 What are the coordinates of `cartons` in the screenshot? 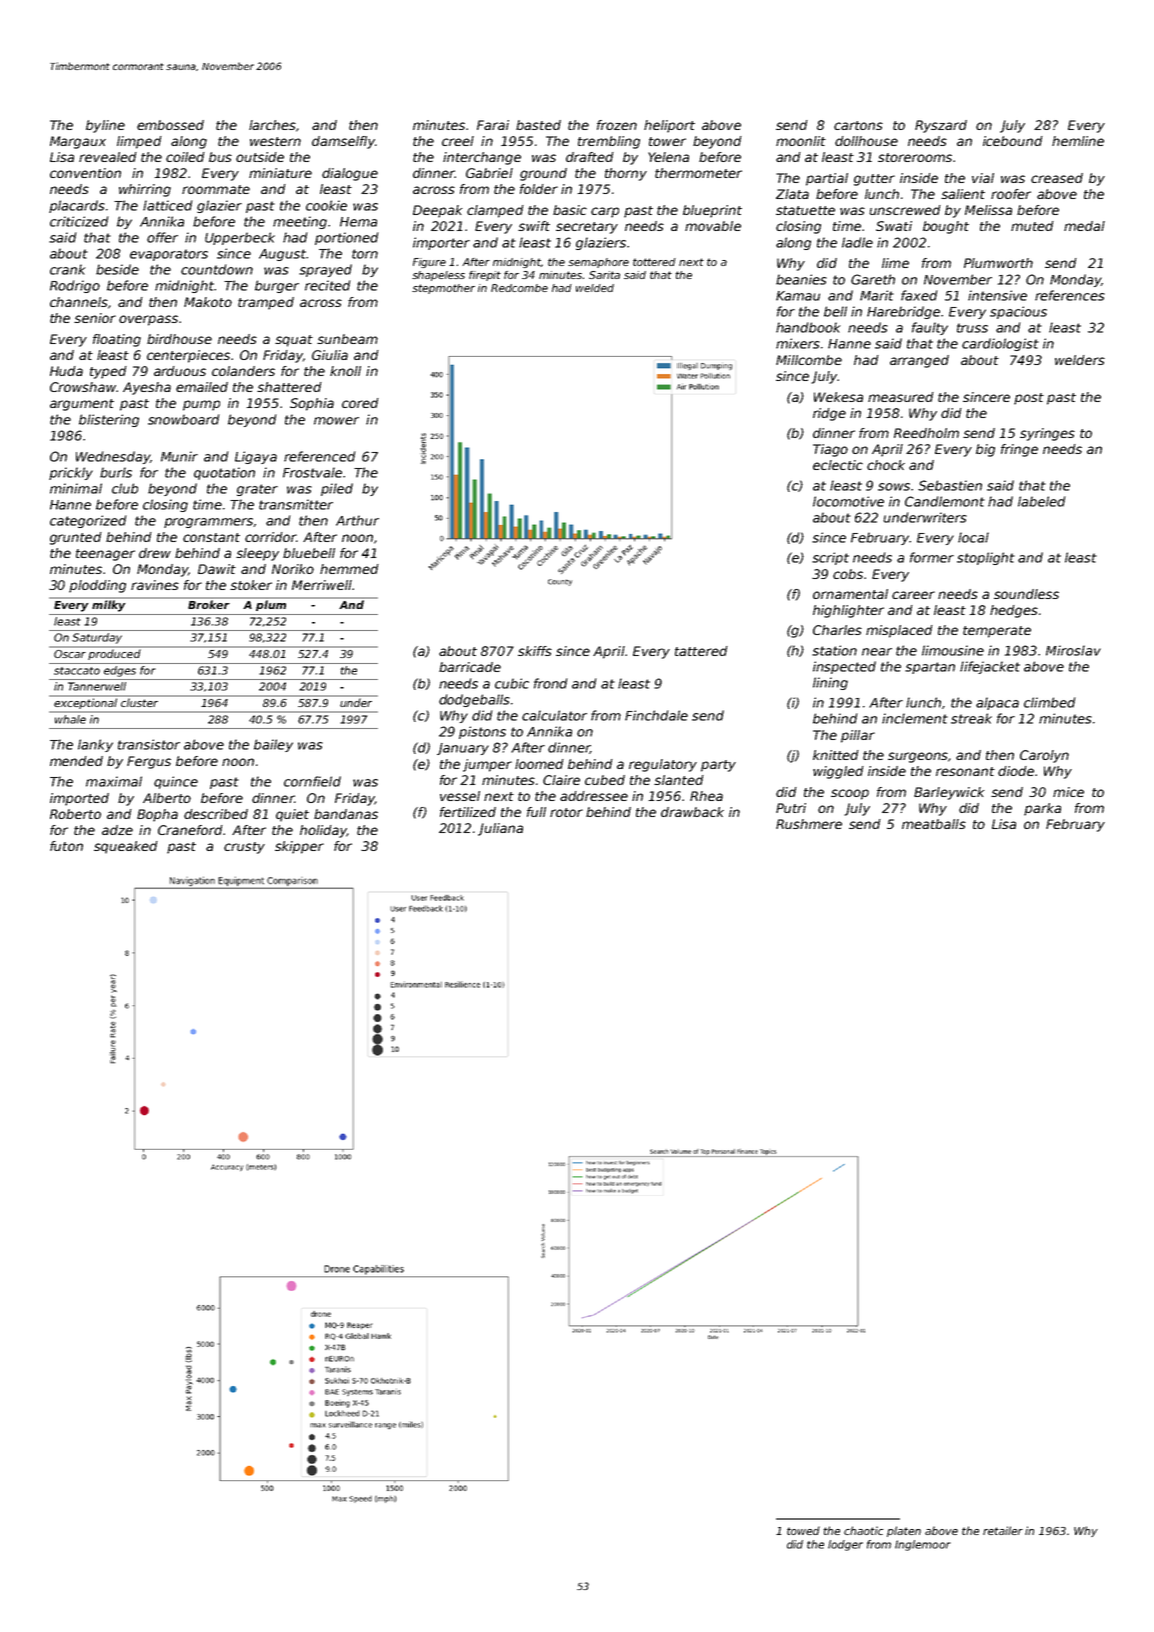 It's located at (858, 125).
